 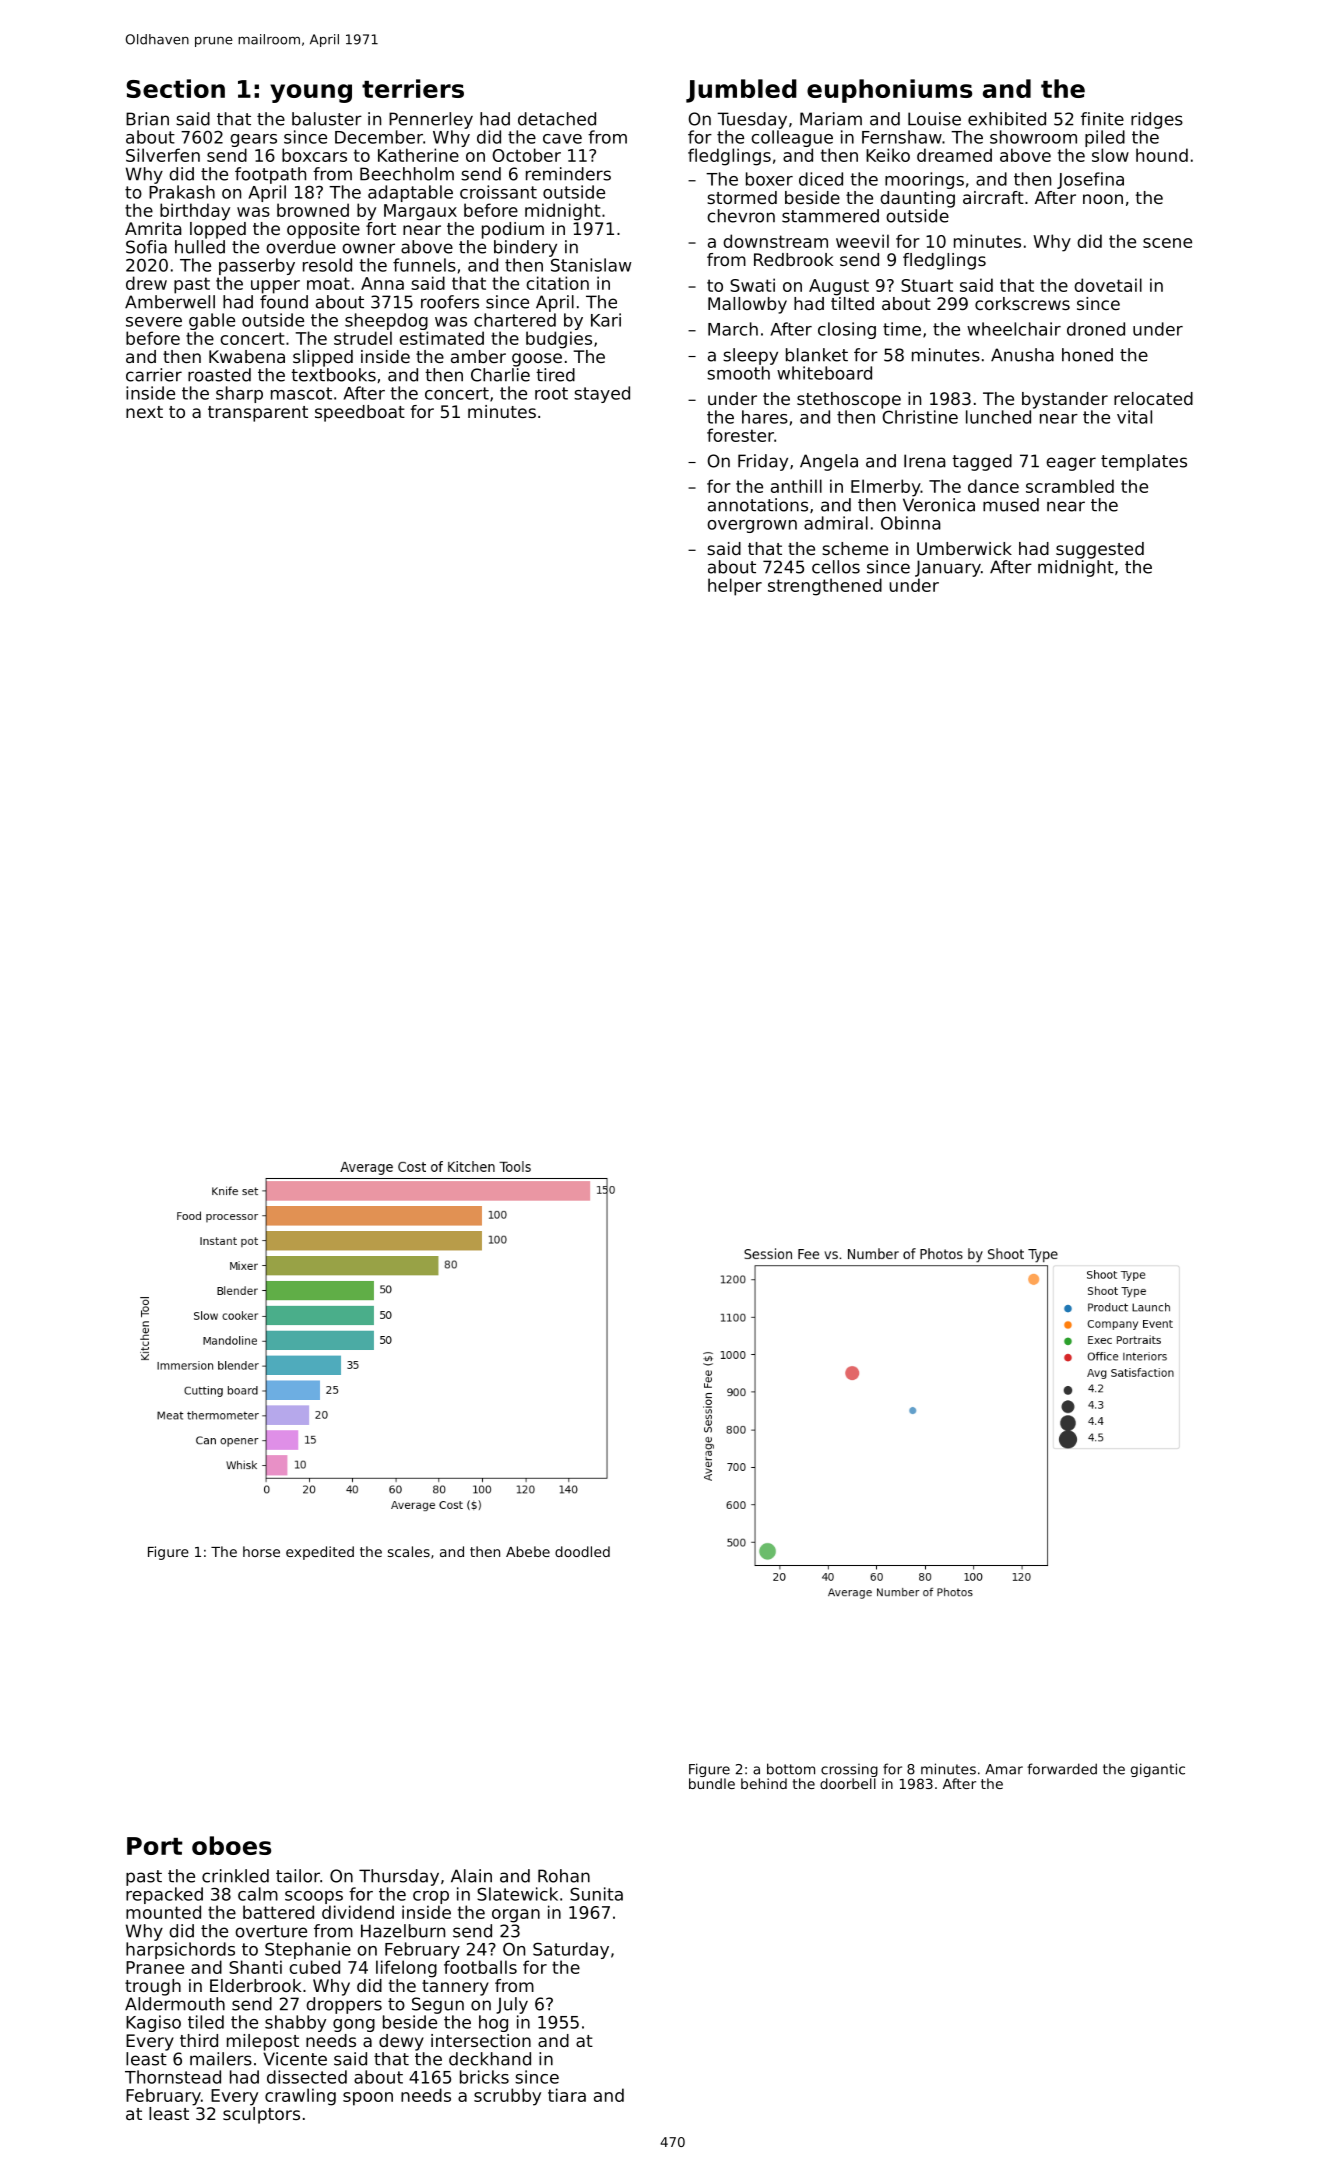 What do you see at coordinates (212, 321) in the screenshot?
I see `gable` at bounding box center [212, 321].
